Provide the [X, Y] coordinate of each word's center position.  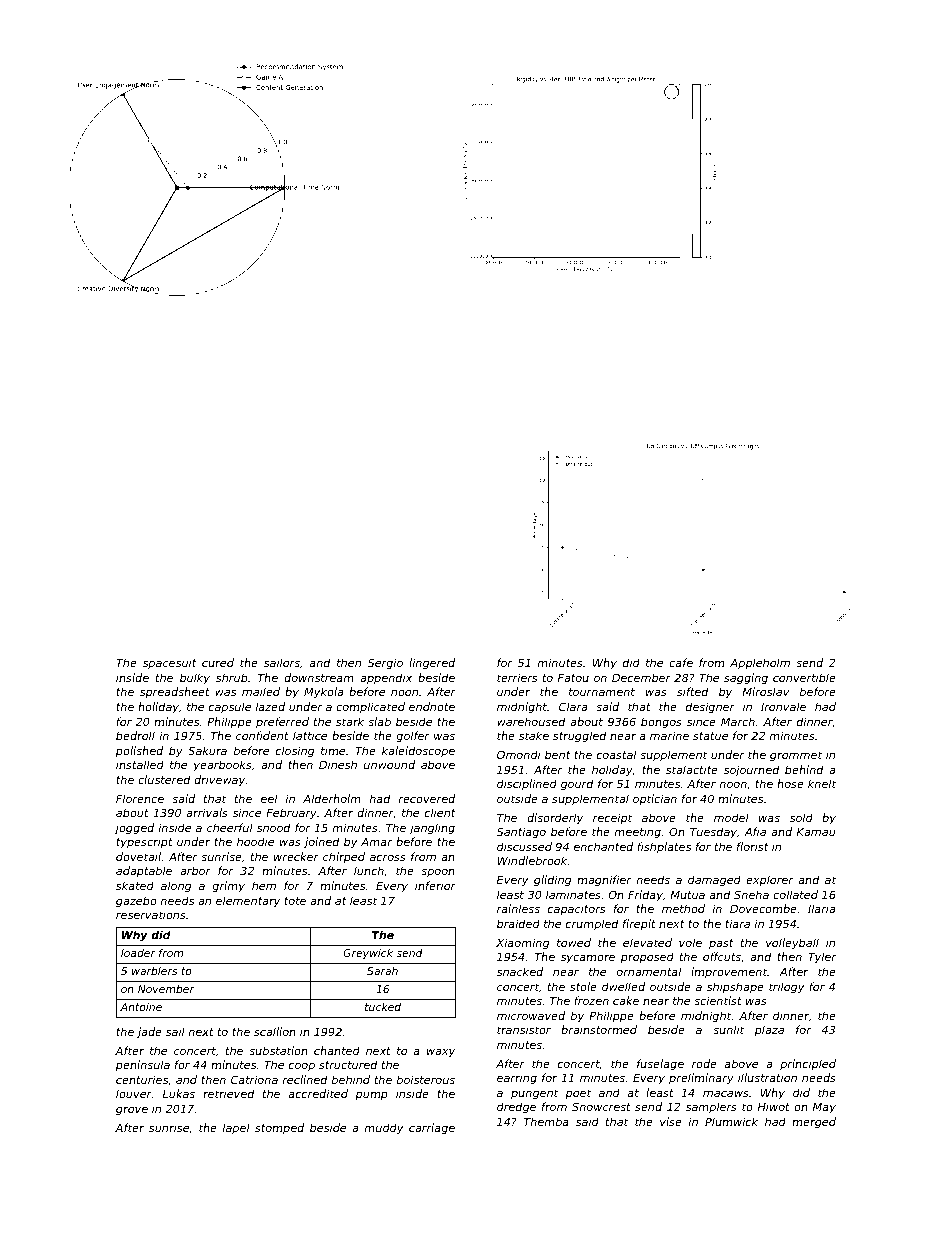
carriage [432, 1129]
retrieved [228, 1093]
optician [655, 799]
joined [321, 843]
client [440, 812]
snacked [519, 971]
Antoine [141, 1007]
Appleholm [760, 664]
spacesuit [169, 664]
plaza [769, 1031]
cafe [681, 662]
